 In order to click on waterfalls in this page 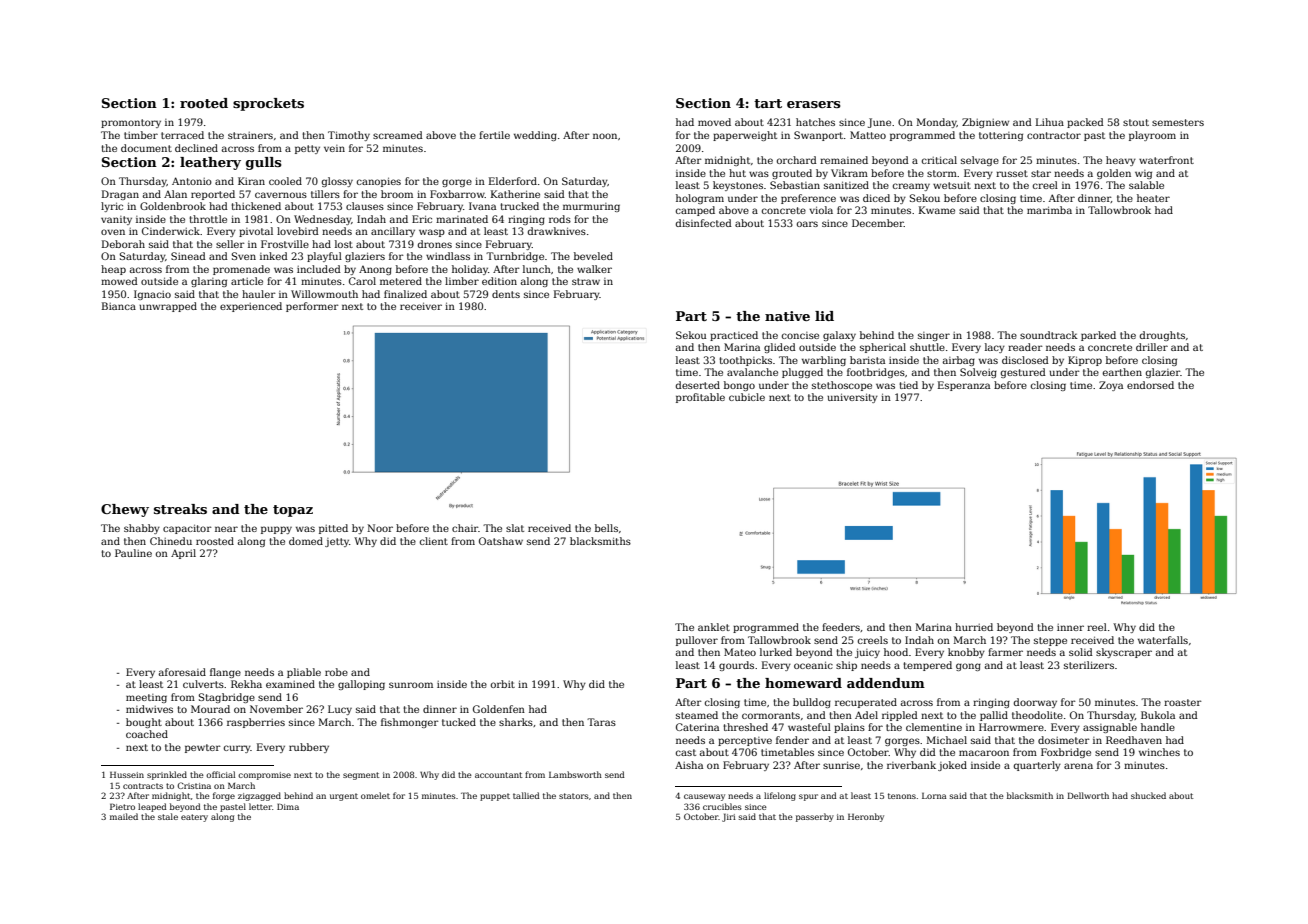, I will do `click(1163, 640)`.
